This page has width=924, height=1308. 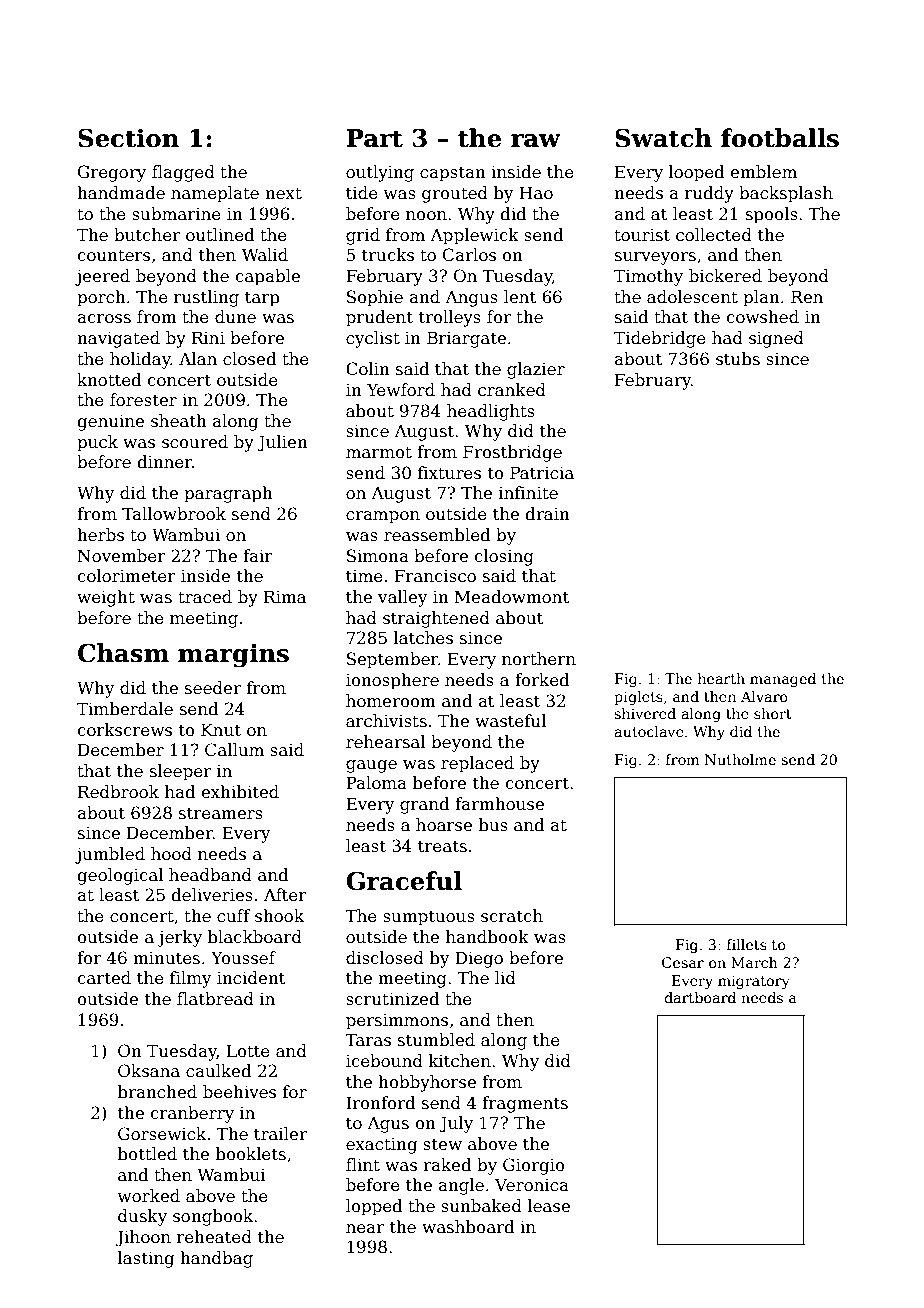 What do you see at coordinates (725, 276) in the page?
I see `bickered` at bounding box center [725, 276].
